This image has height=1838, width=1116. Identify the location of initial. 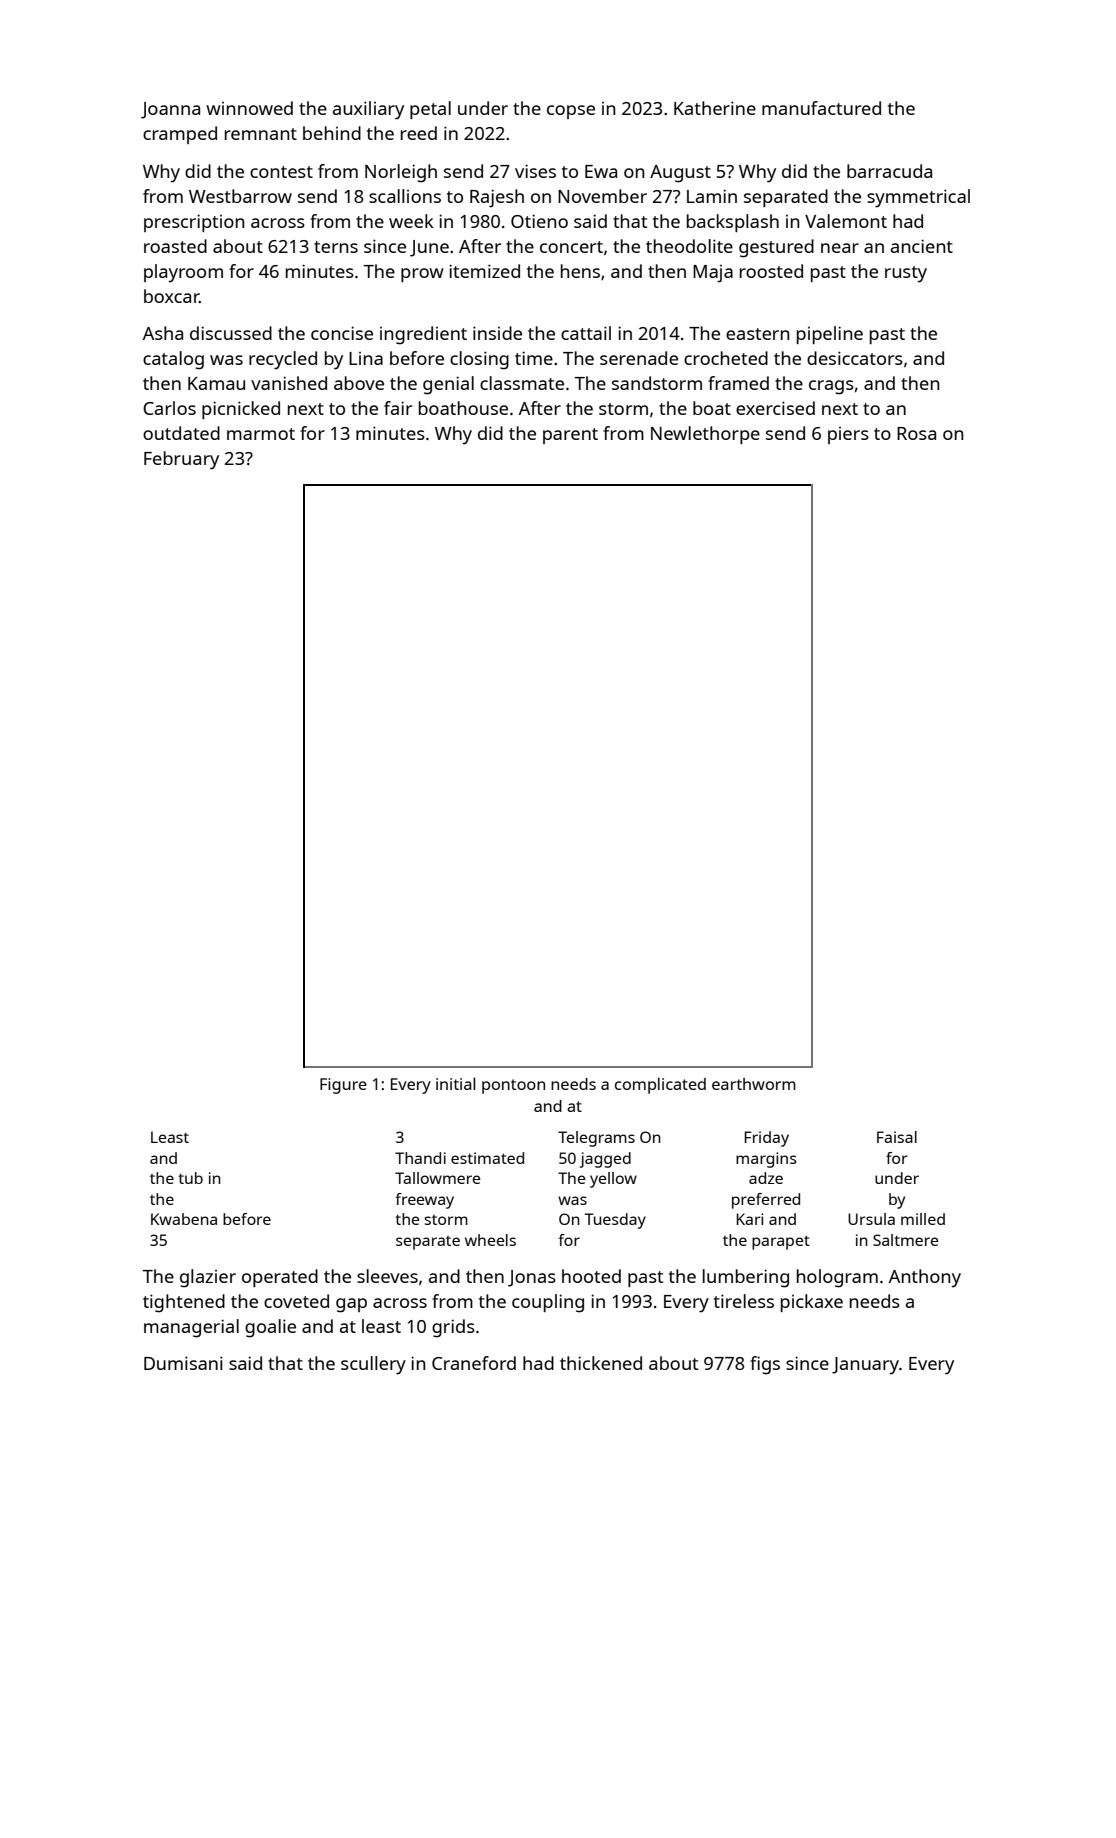
(455, 1083).
